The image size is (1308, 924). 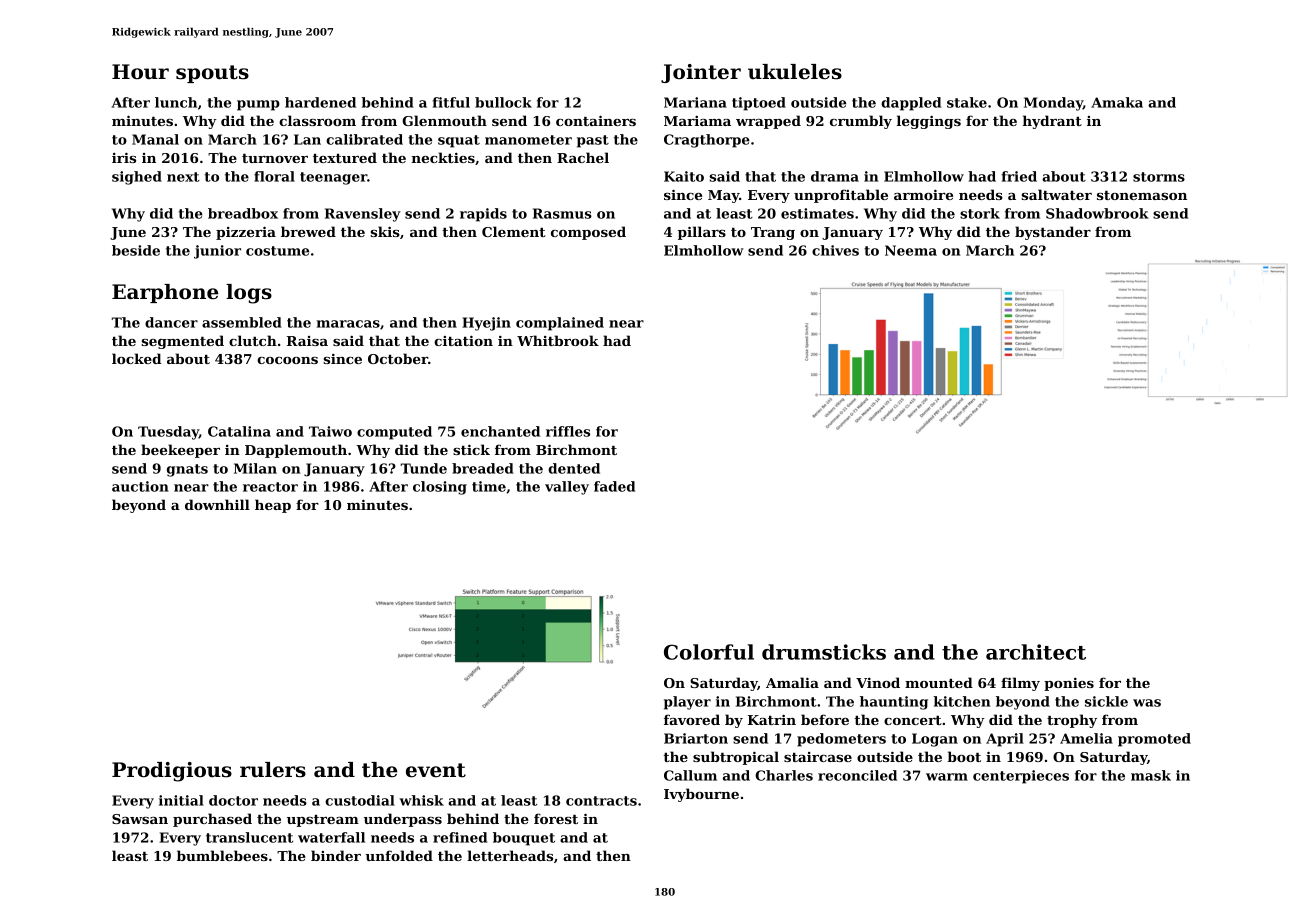 What do you see at coordinates (217, 504) in the image?
I see `downhill` at bounding box center [217, 504].
